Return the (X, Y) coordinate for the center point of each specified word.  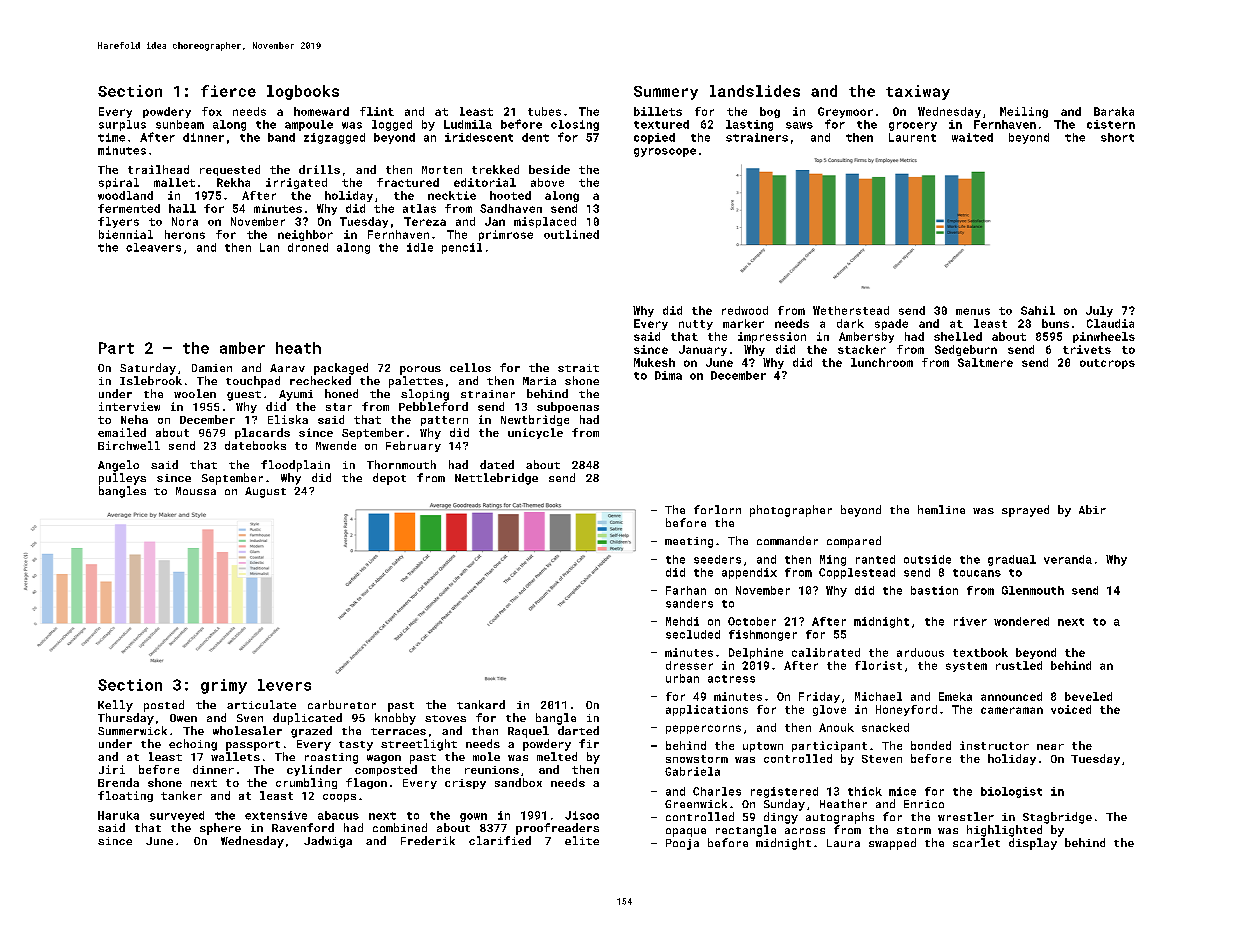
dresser (689, 665)
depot (389, 479)
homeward (321, 111)
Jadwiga (328, 842)
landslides (755, 91)
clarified (500, 840)
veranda (1068, 559)
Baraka (1114, 111)
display (1033, 844)
